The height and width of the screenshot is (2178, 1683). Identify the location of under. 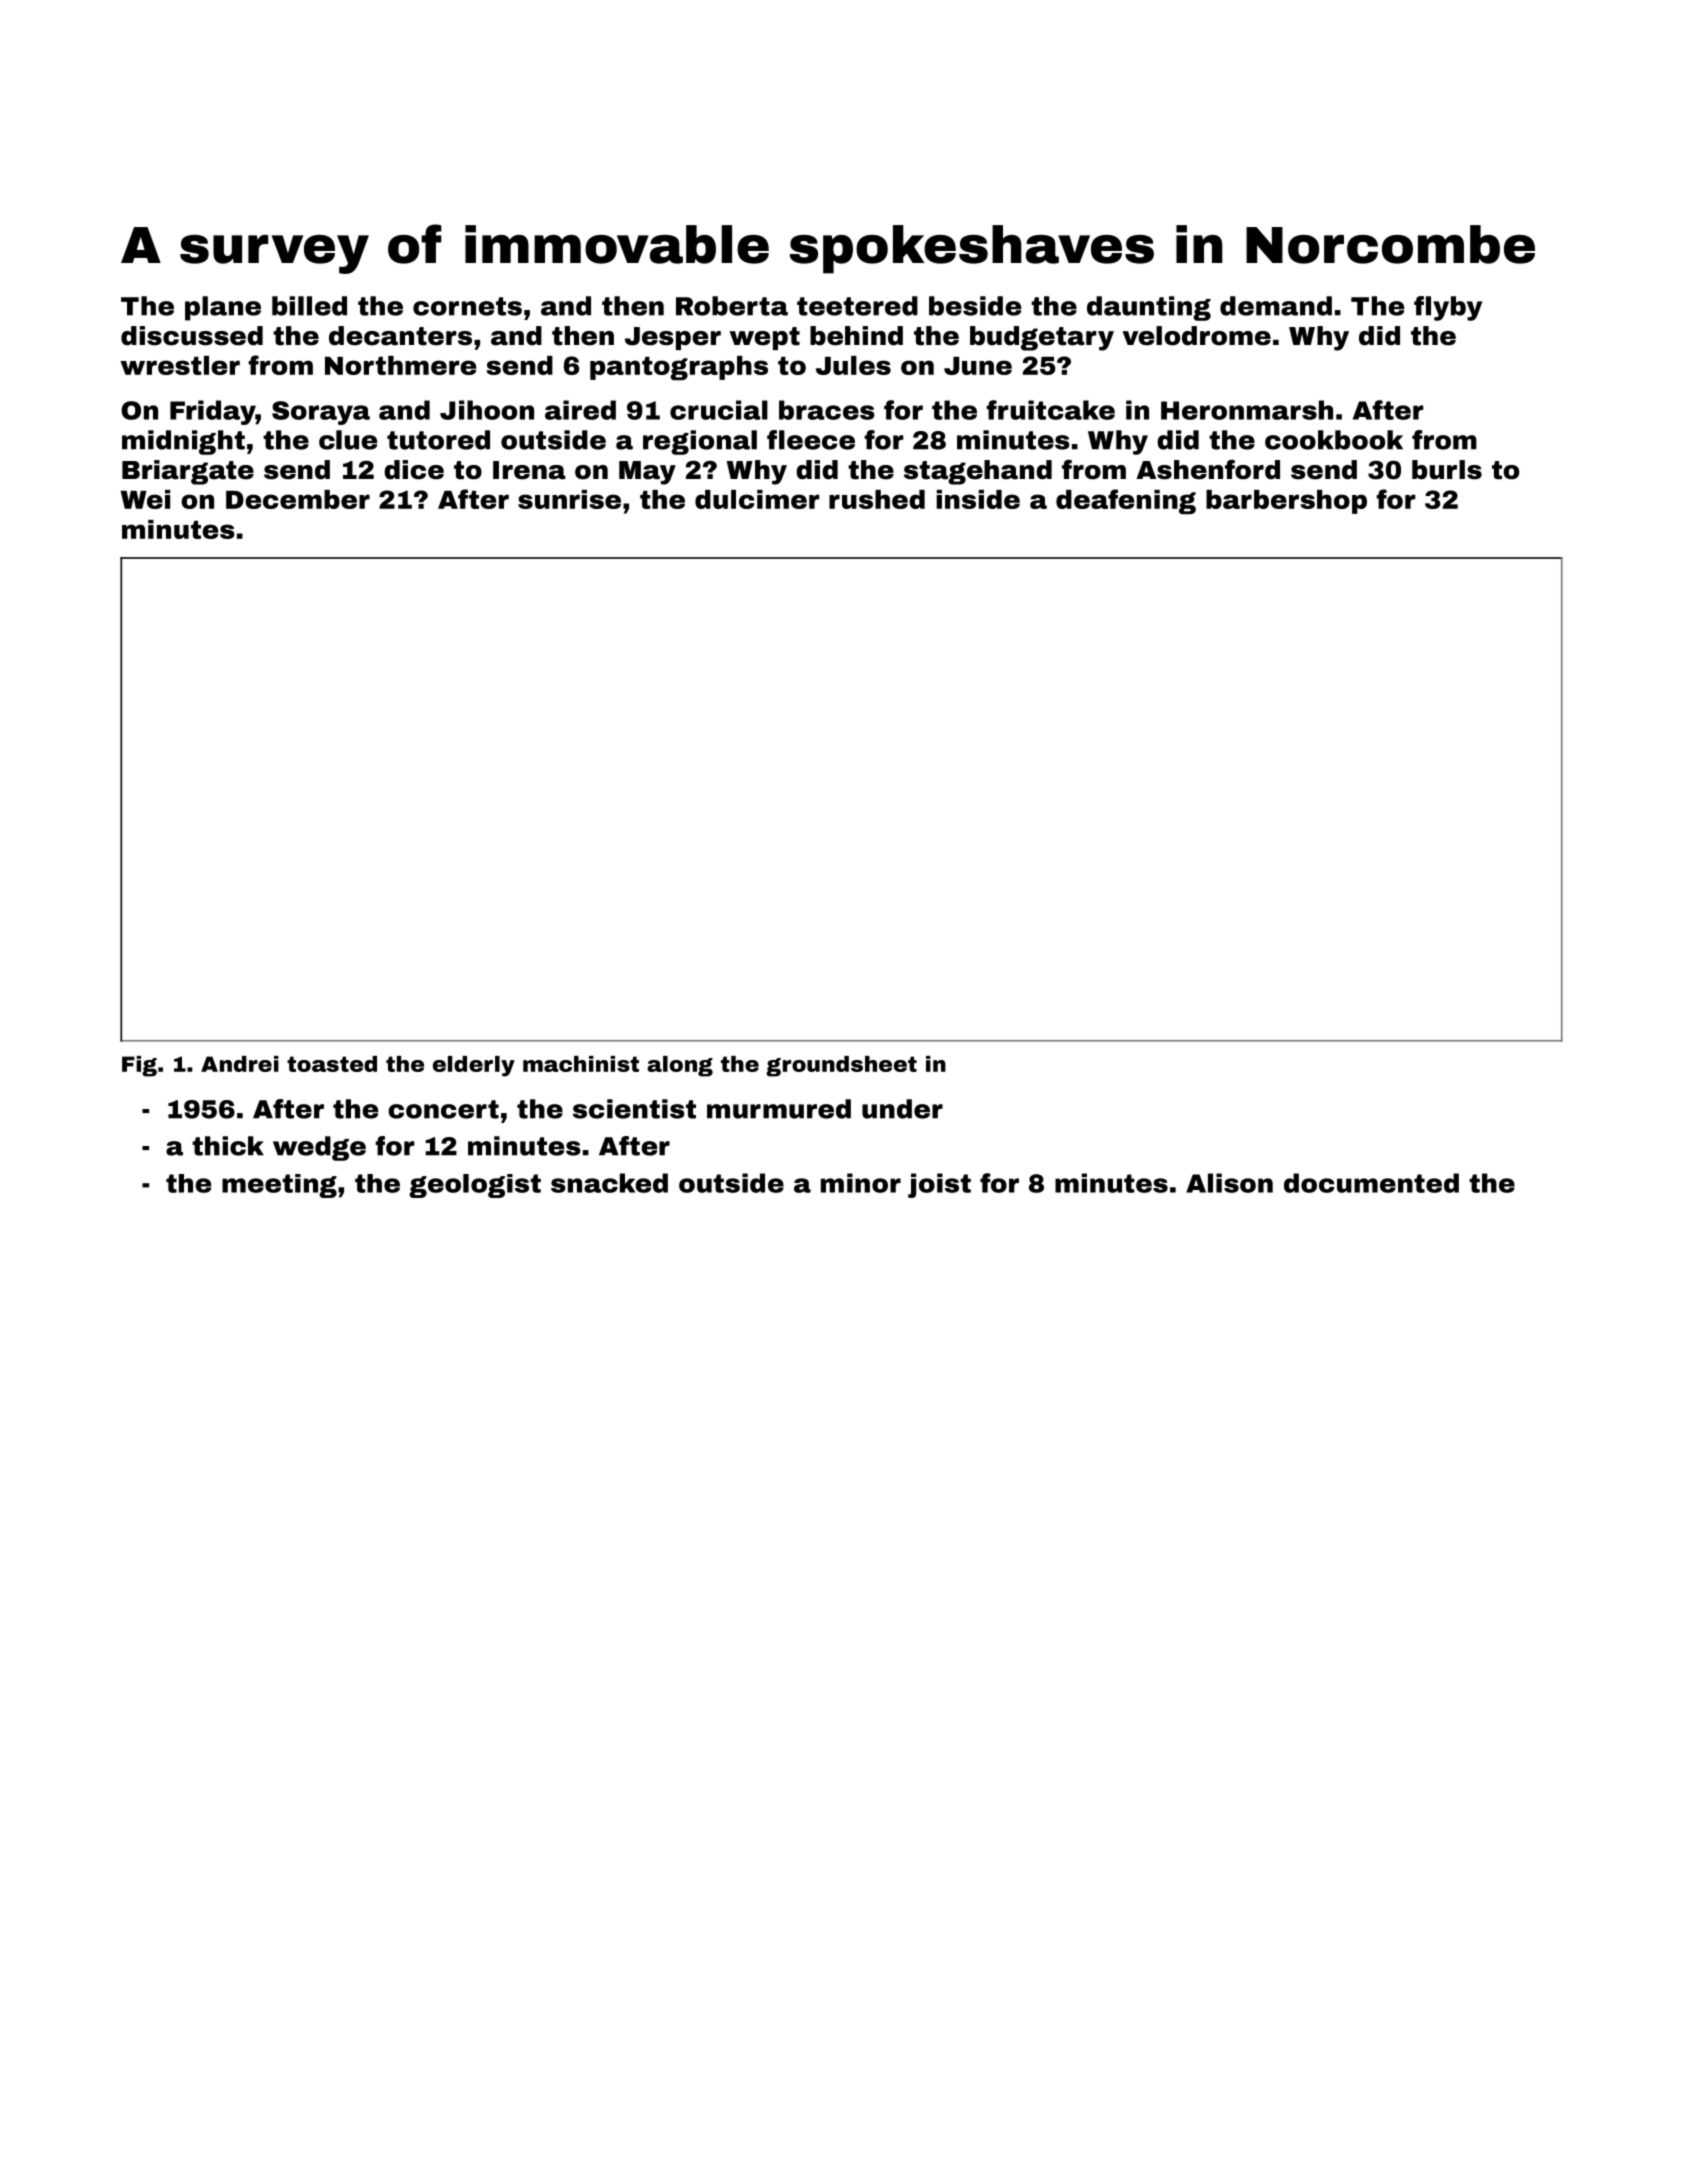
(902, 1109).
